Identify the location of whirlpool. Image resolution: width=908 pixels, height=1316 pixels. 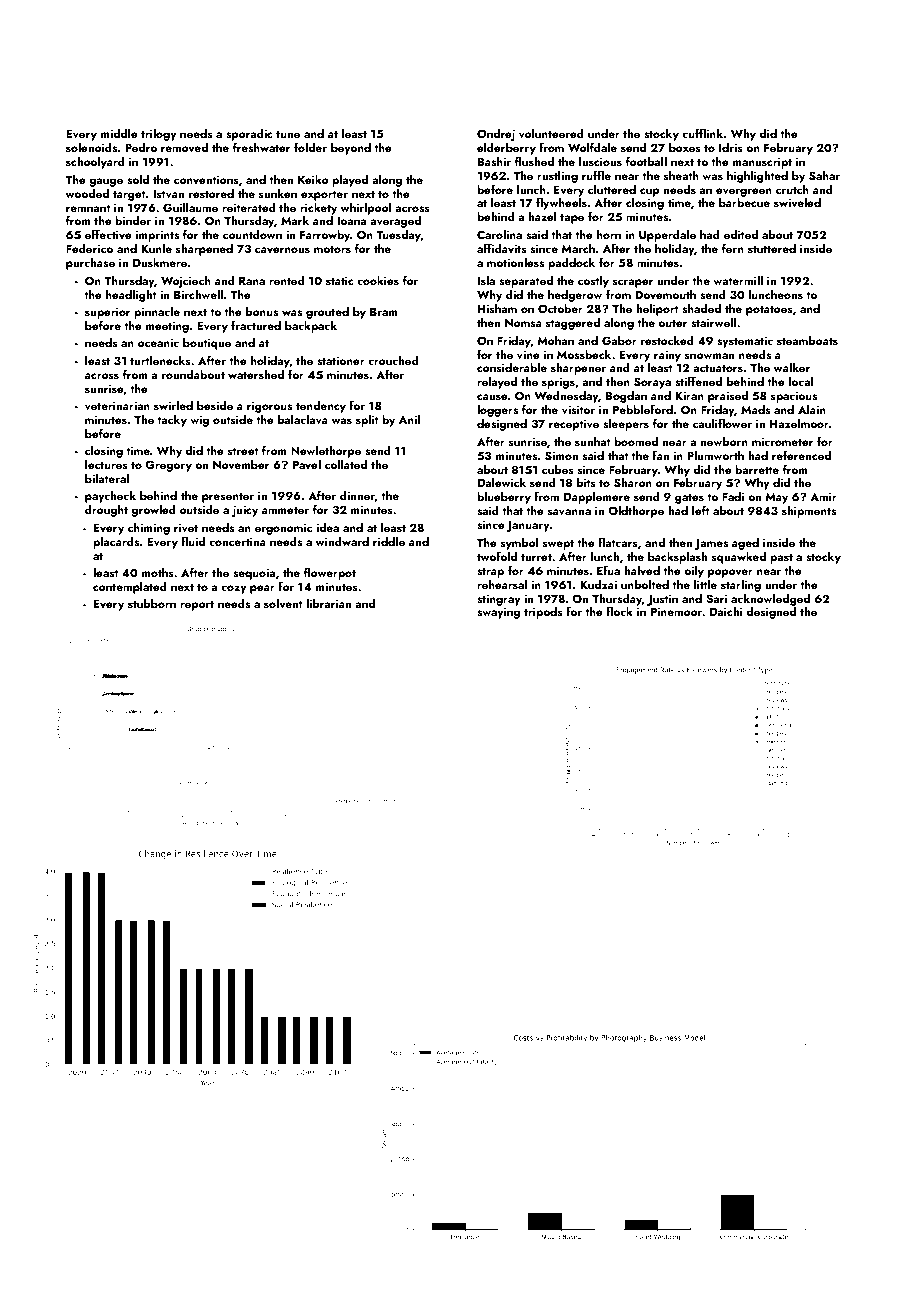
(366, 209).
